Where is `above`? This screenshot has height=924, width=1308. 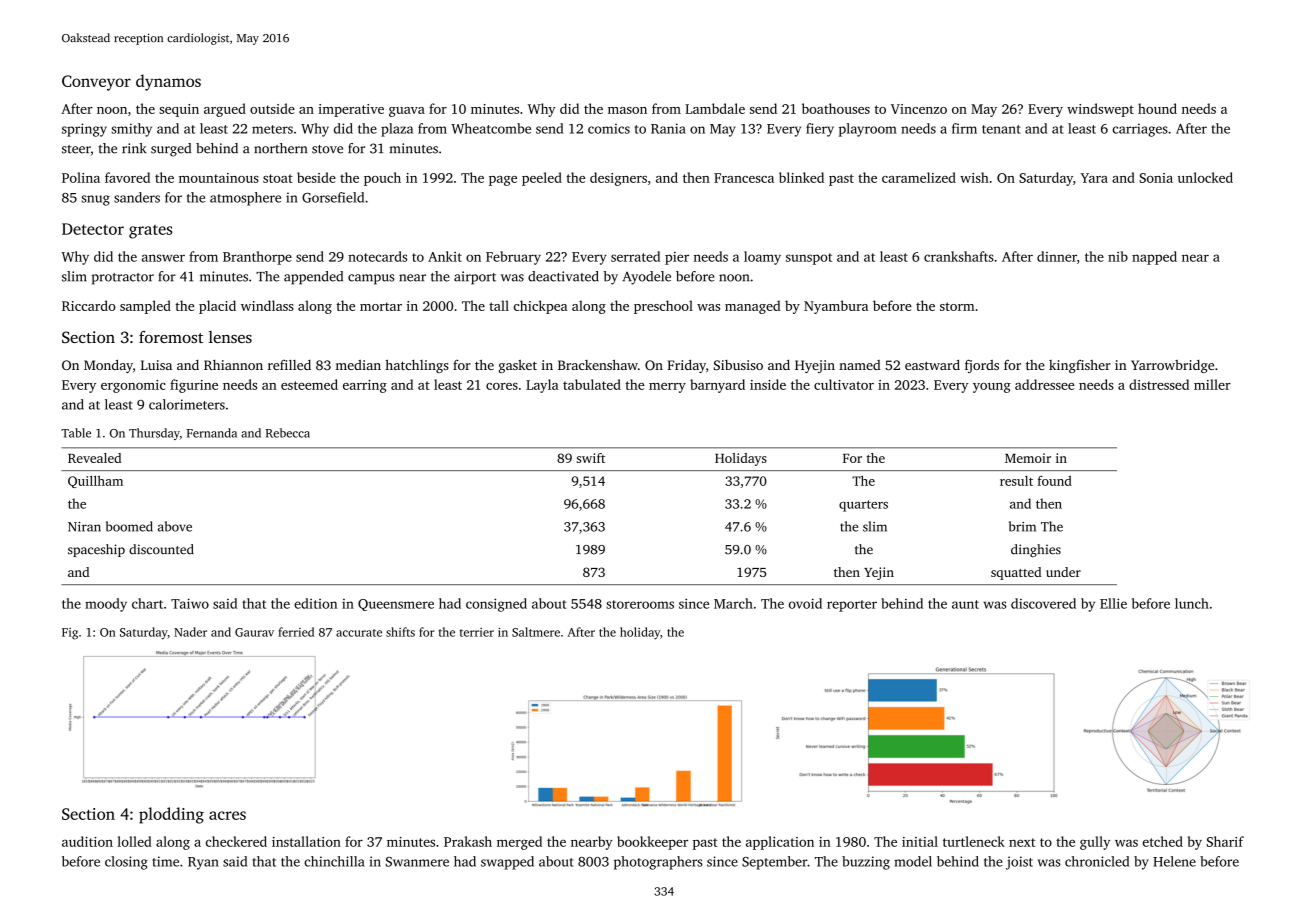 above is located at coordinates (175, 526).
